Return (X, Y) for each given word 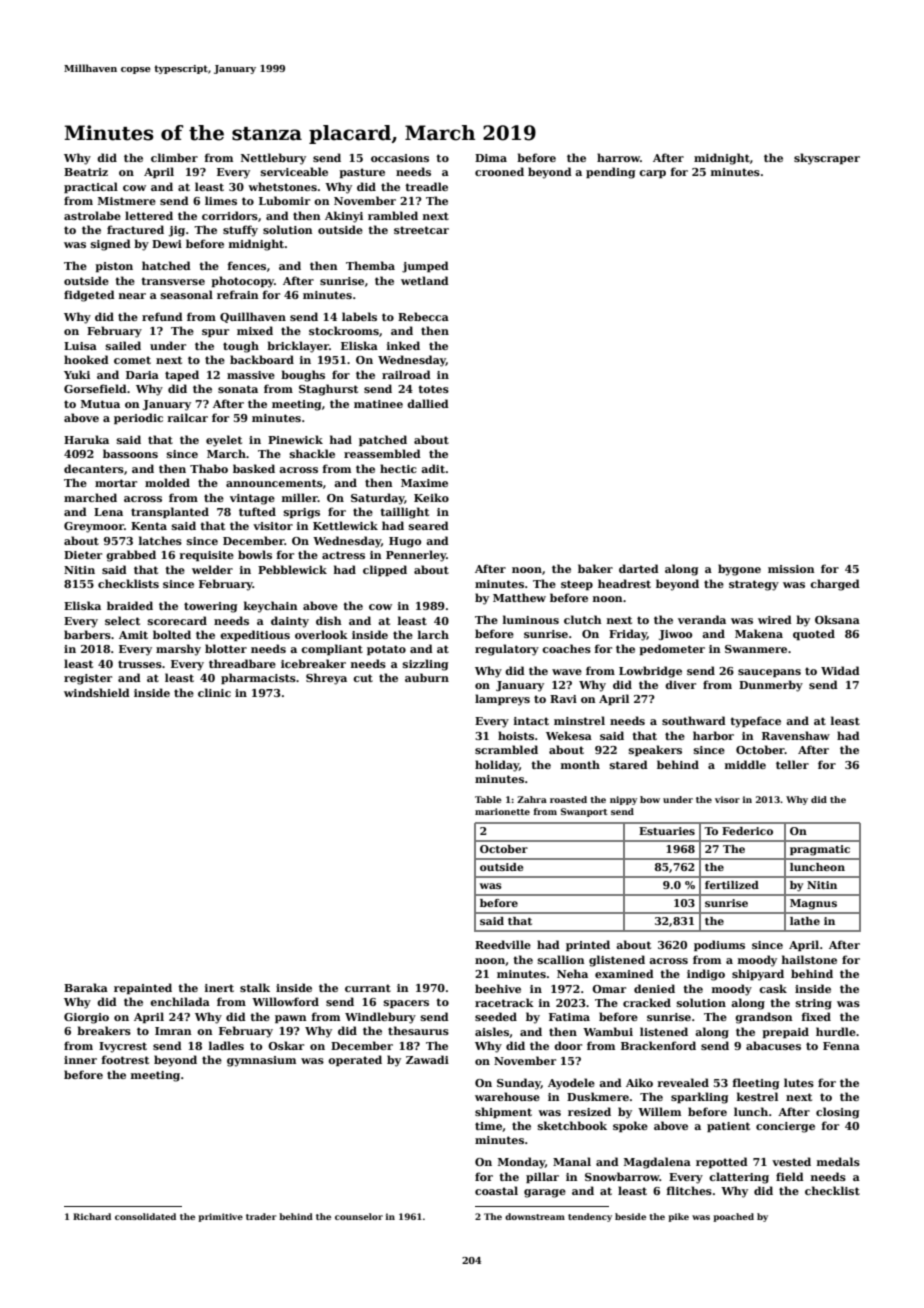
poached (733, 1217)
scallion (561, 959)
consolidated (145, 1216)
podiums (719, 945)
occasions (400, 158)
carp (652, 174)
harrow (618, 157)
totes (433, 389)
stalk (255, 987)
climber (174, 157)
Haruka (86, 439)
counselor (359, 1216)
